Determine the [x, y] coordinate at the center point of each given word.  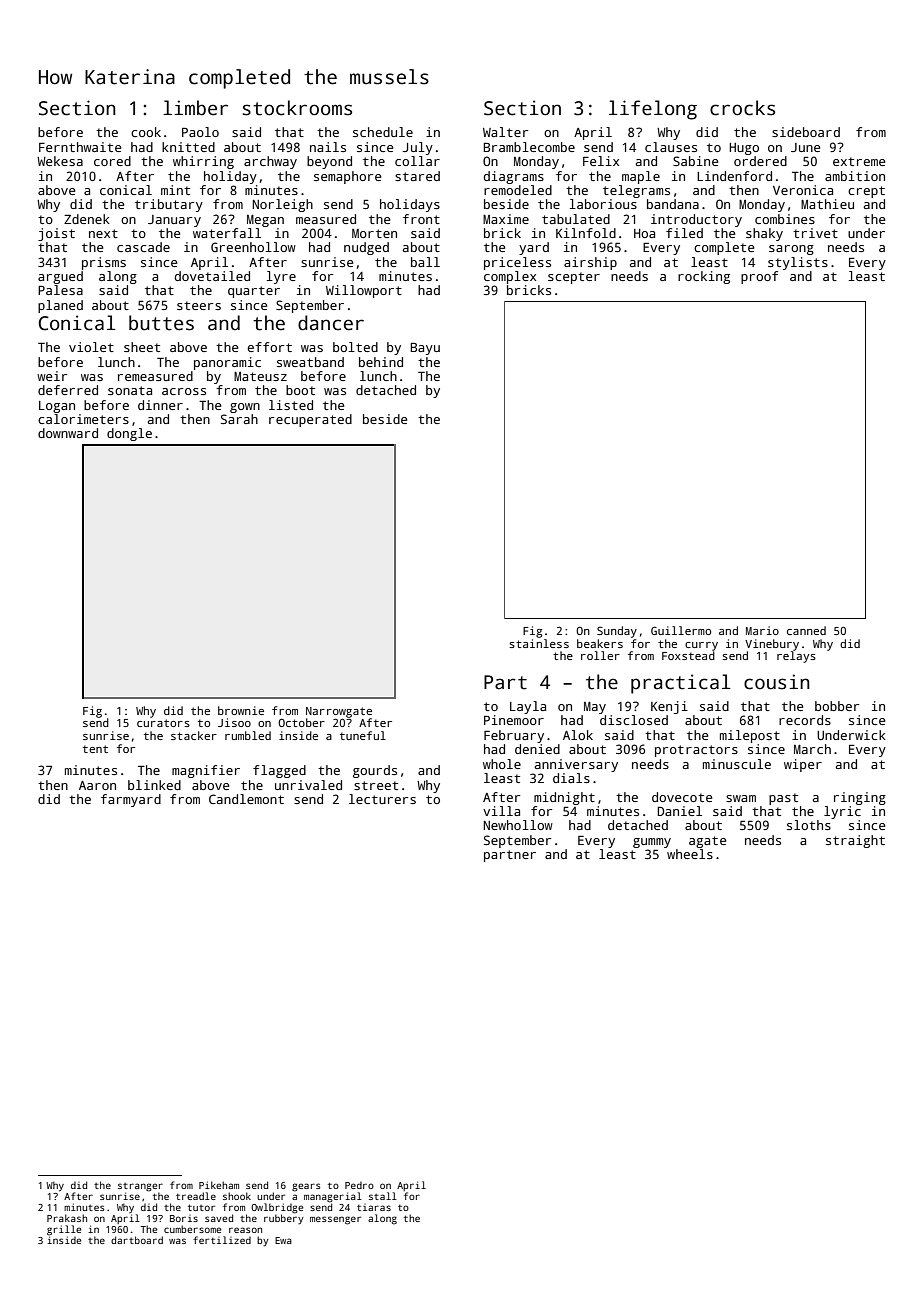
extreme [859, 161]
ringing [860, 798]
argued [60, 277]
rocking [704, 277]
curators [163, 723]
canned [806, 630]
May [595, 708]
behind [381, 362]
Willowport [364, 291]
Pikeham [219, 1185]
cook [146, 132]
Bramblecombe [529, 147]
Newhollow [518, 825]
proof [759, 277]
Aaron [97, 785]
